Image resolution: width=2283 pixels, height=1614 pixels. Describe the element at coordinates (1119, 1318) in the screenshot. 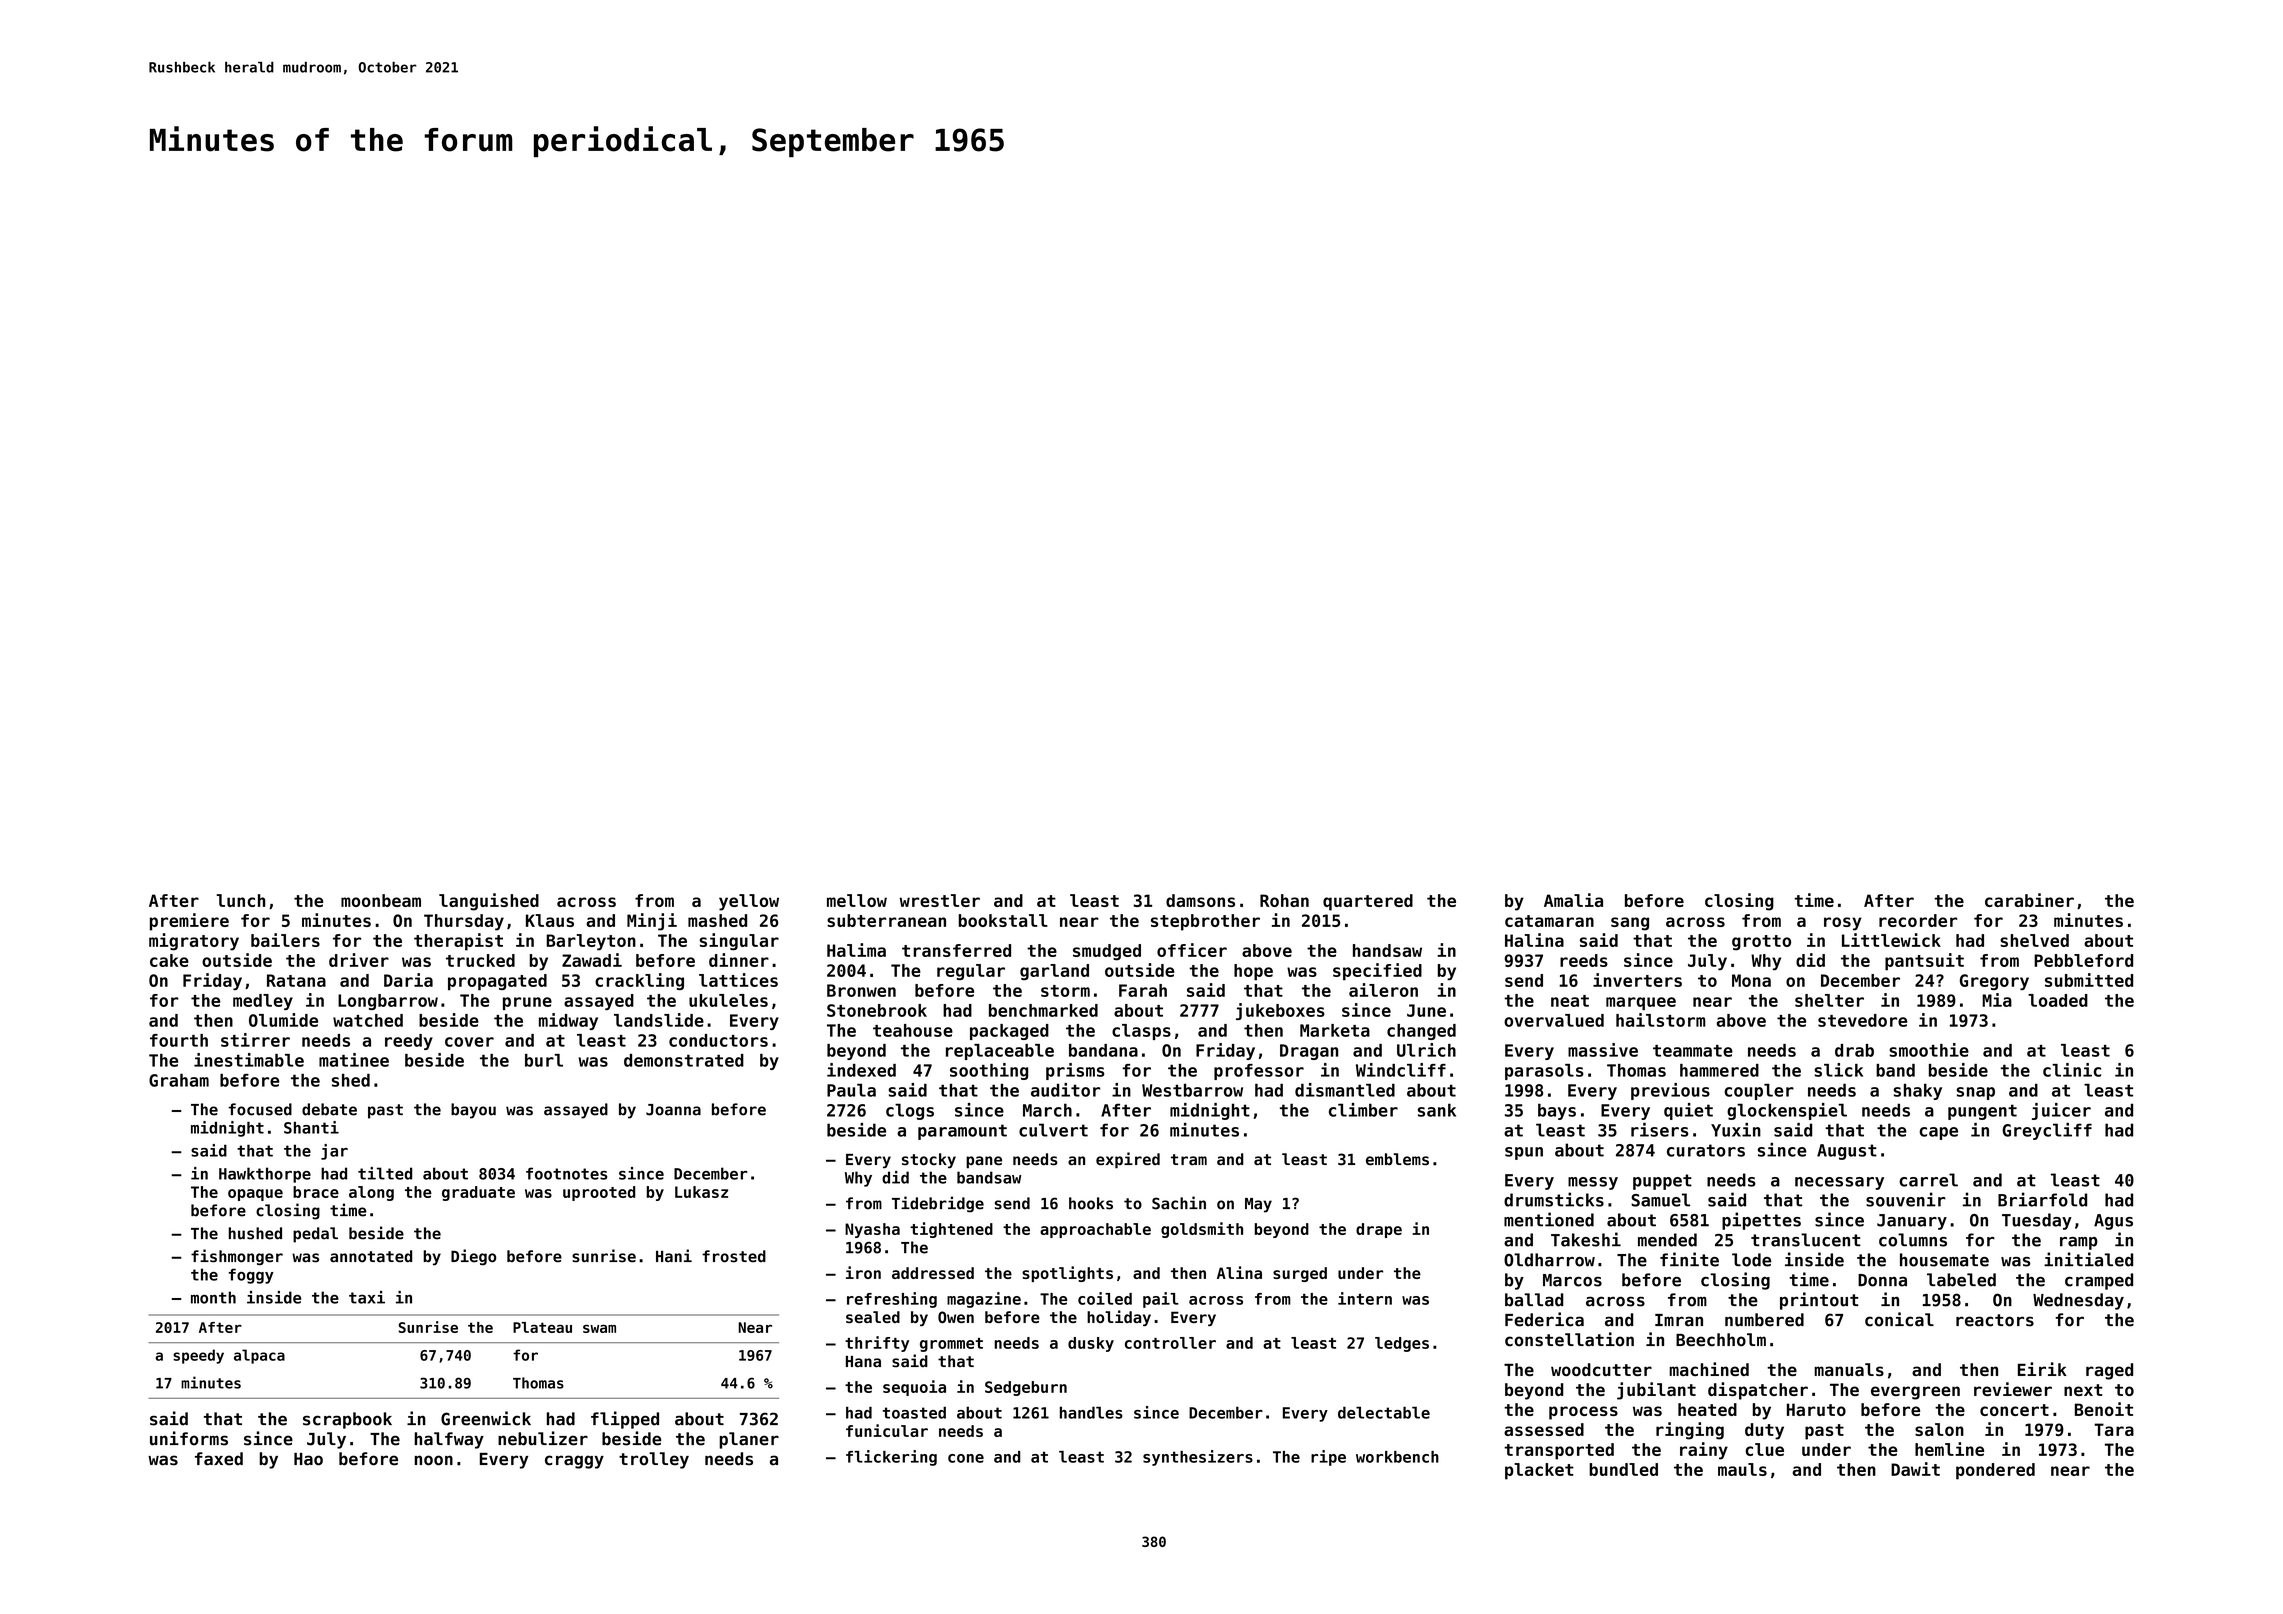

I see `holiday` at that location.
